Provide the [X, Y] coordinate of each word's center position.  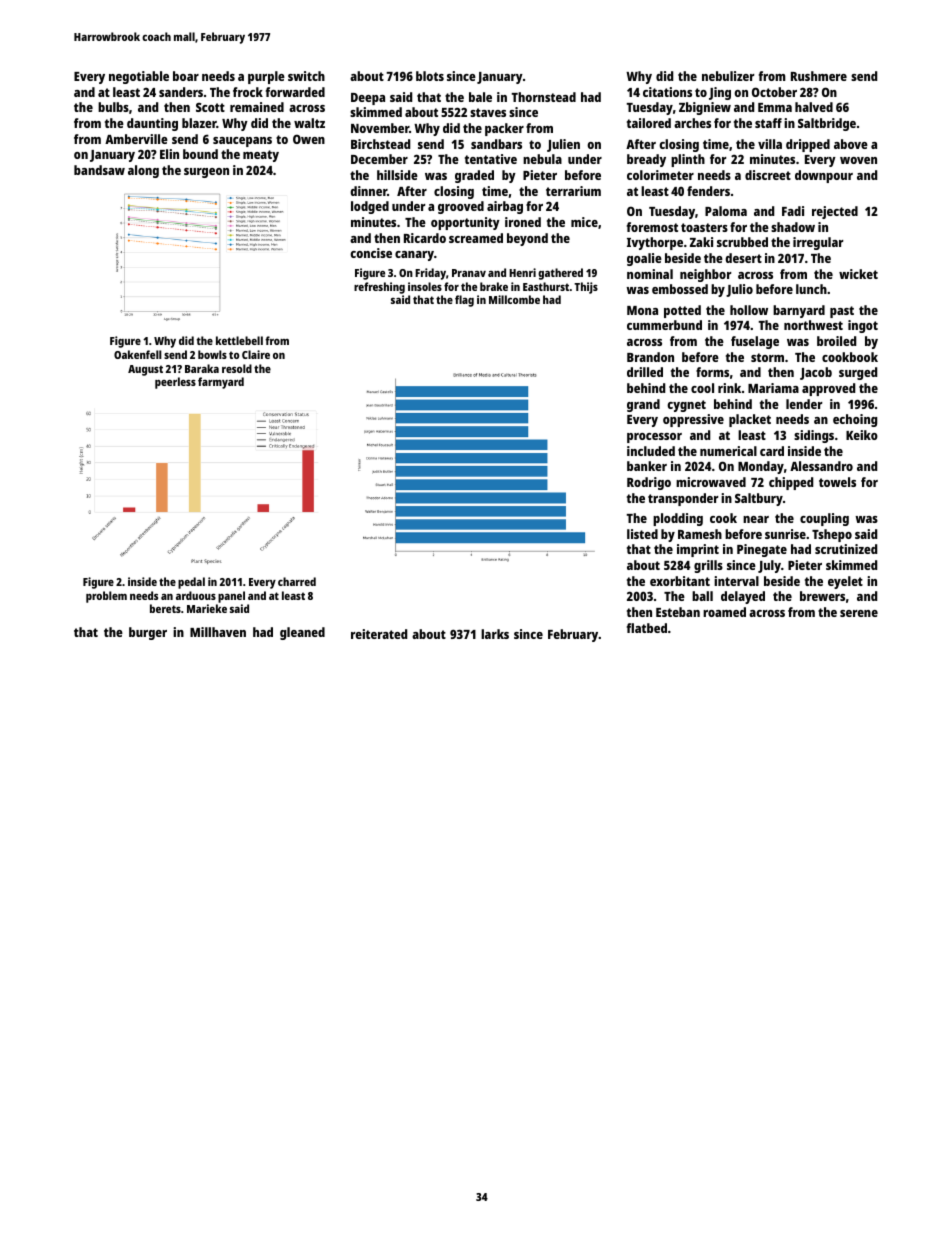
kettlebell [239, 340]
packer [504, 129]
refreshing [379, 288]
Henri [522, 272]
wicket [858, 274]
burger [148, 633]
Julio [739, 290]
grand [643, 405]
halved [814, 107]
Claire [256, 354]
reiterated [379, 634]
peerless [175, 383]
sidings [814, 436]
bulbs [113, 107]
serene [859, 613]
